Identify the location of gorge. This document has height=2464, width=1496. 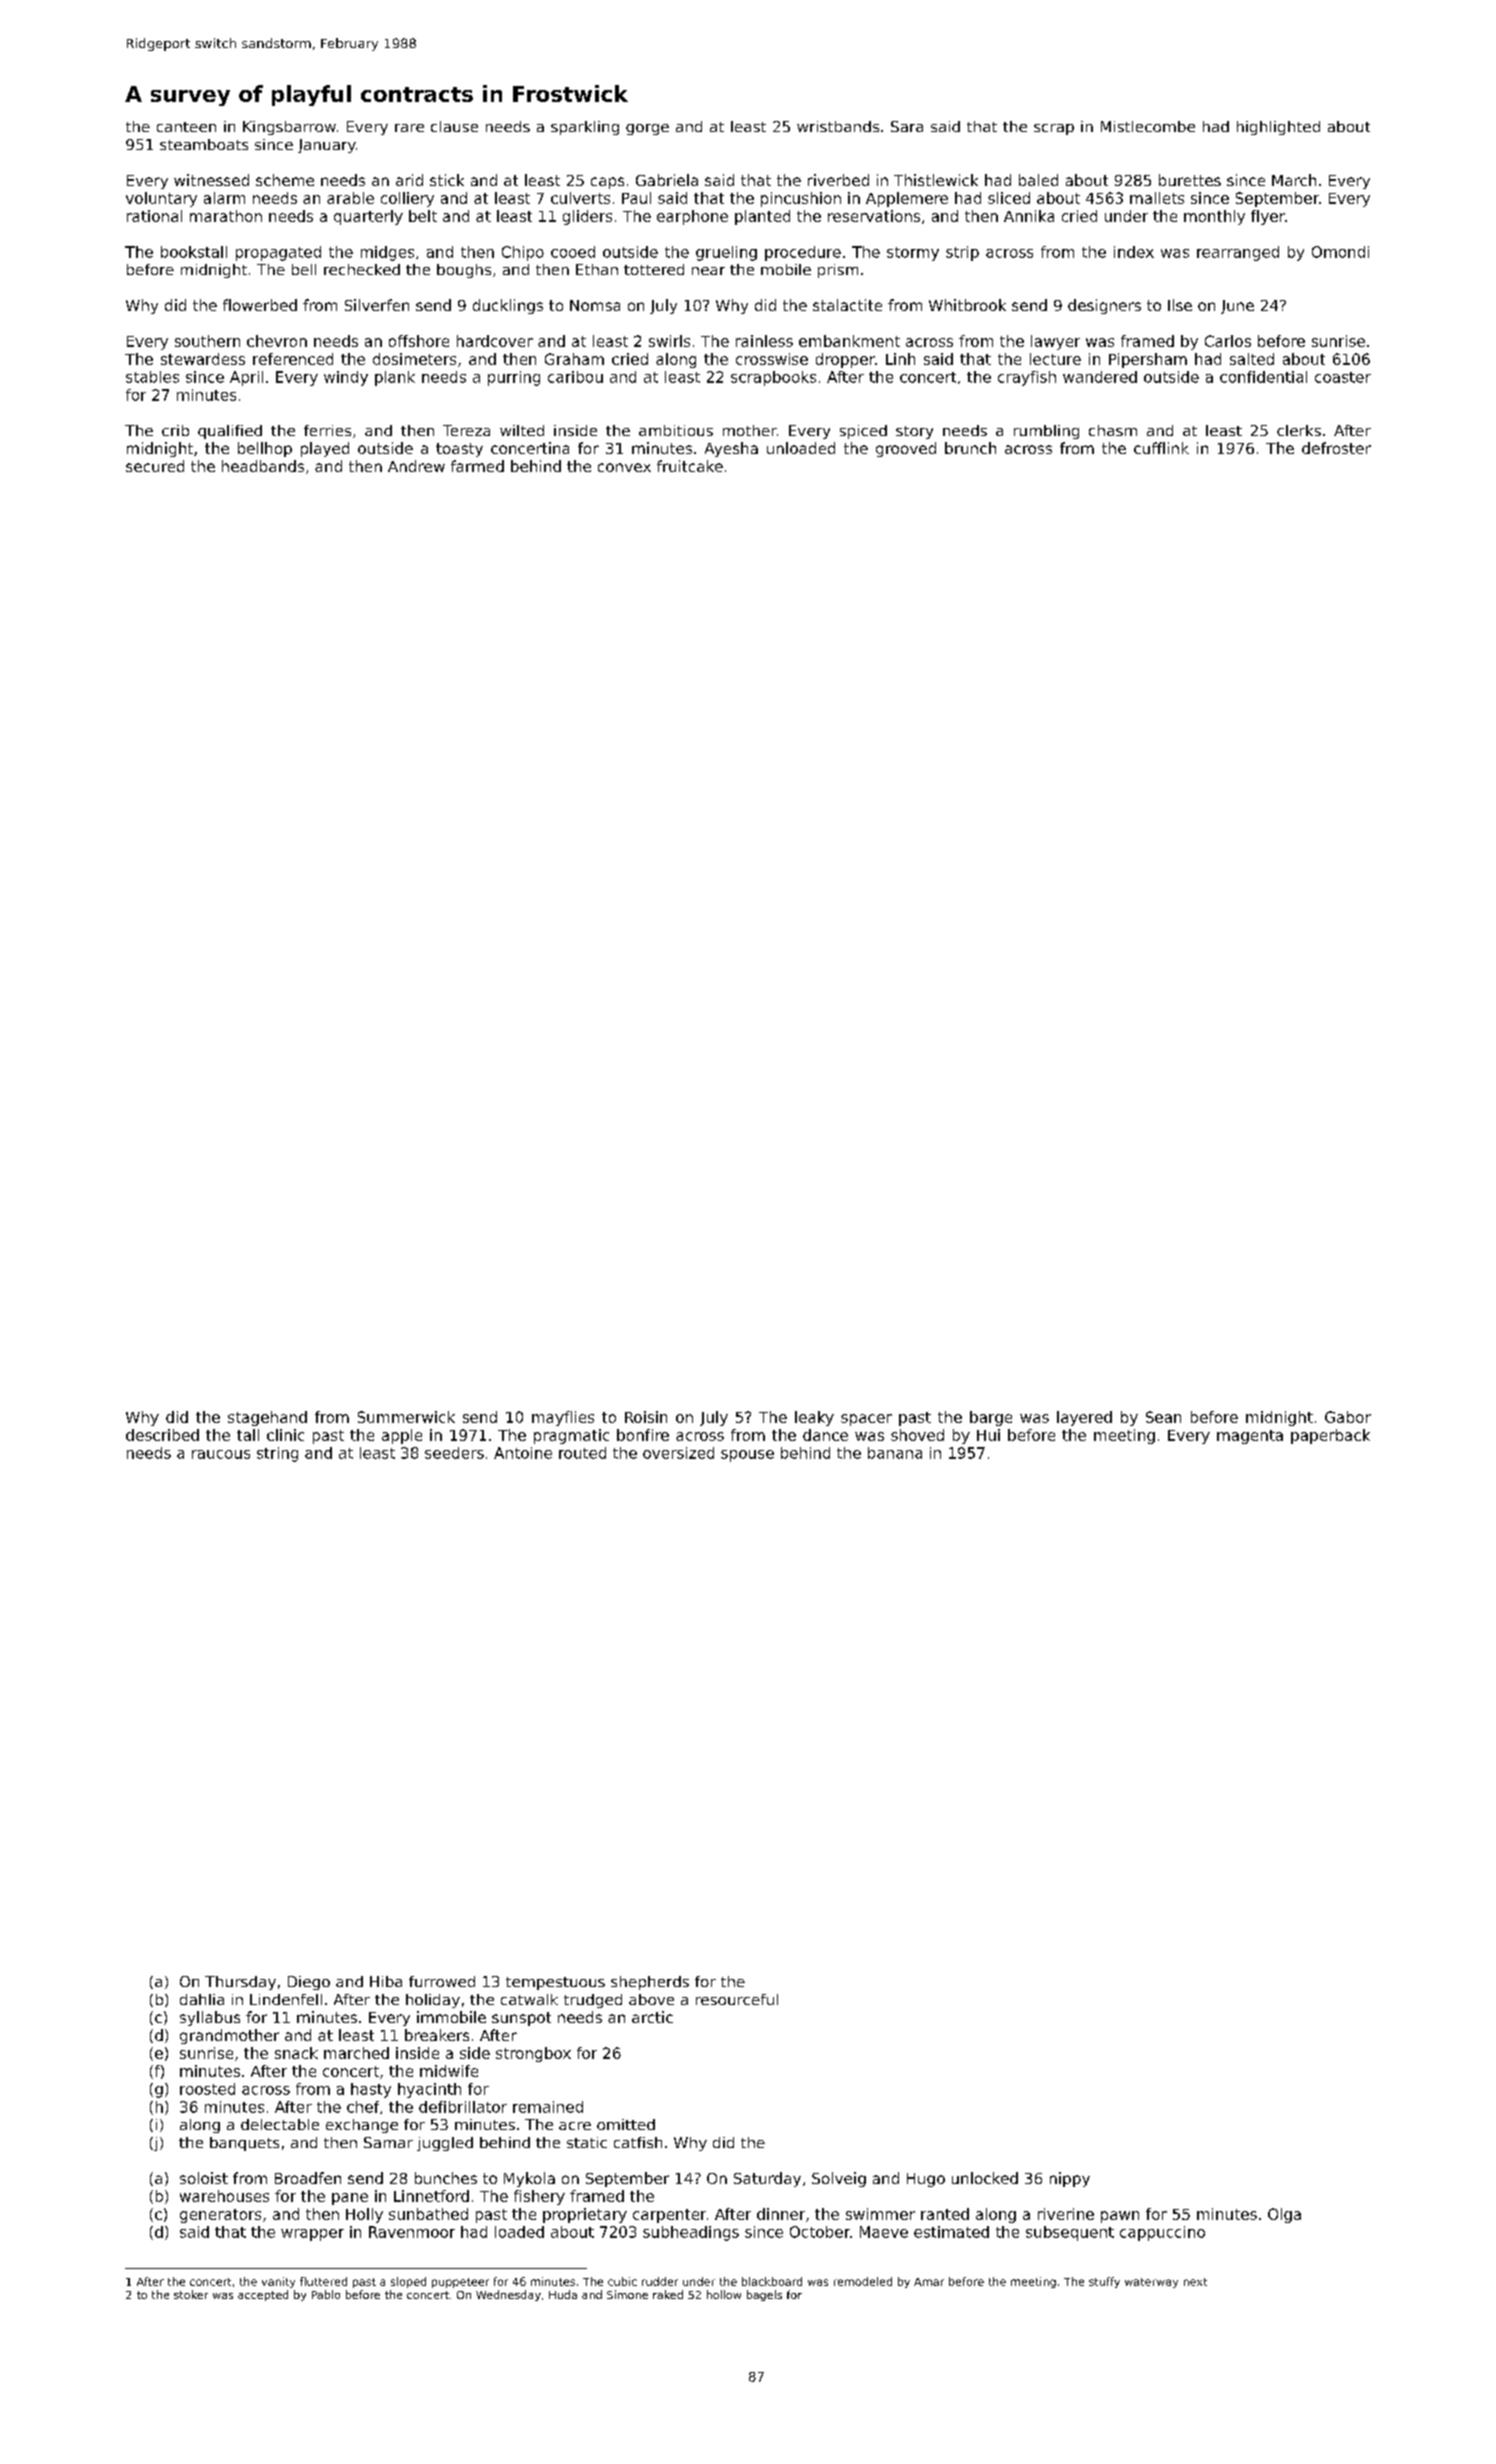
(647, 129).
